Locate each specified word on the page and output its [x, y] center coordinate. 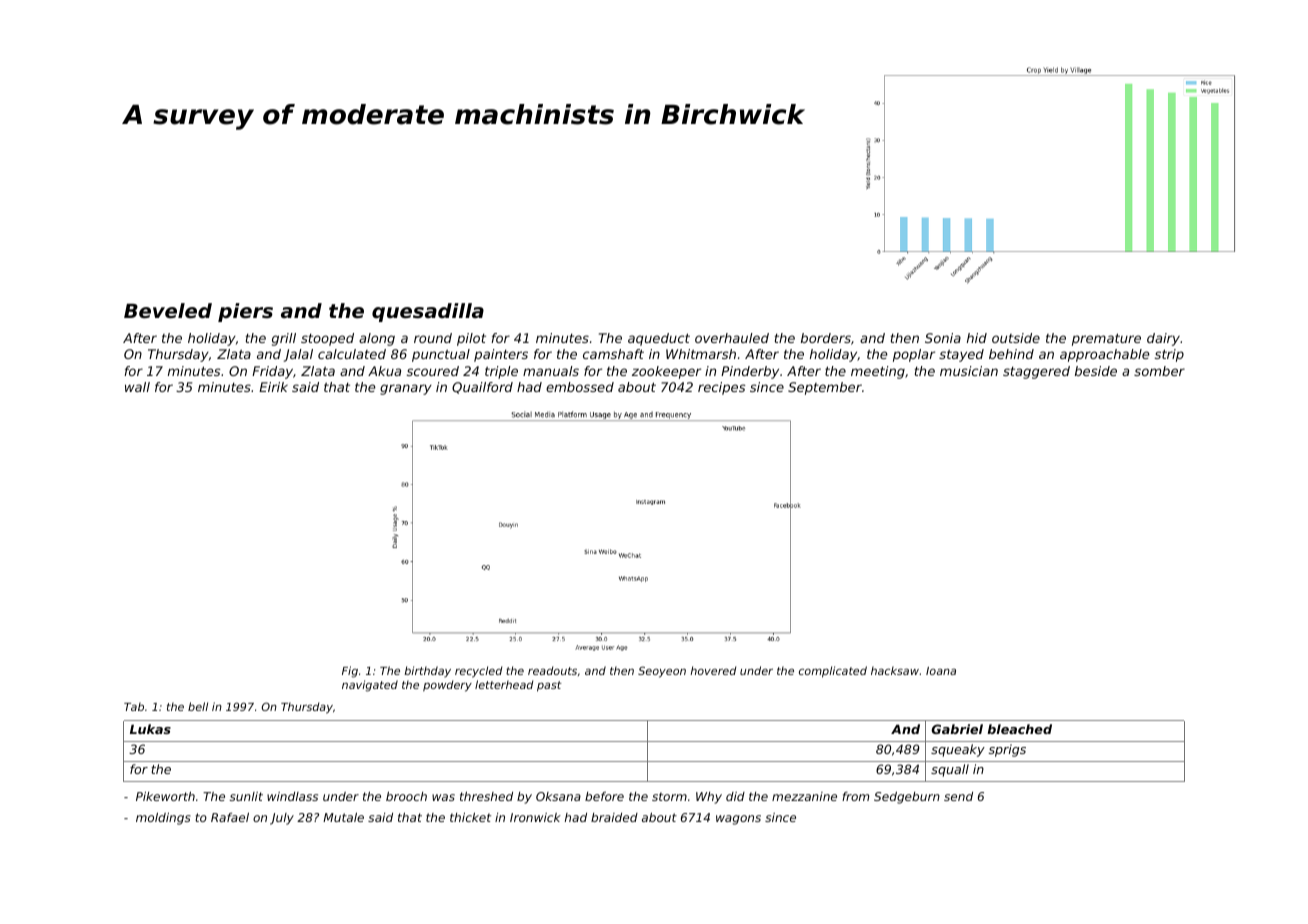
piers [245, 312]
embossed [580, 387]
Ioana [941, 671]
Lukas [150, 729]
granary [406, 389]
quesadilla [428, 312]
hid [977, 338]
